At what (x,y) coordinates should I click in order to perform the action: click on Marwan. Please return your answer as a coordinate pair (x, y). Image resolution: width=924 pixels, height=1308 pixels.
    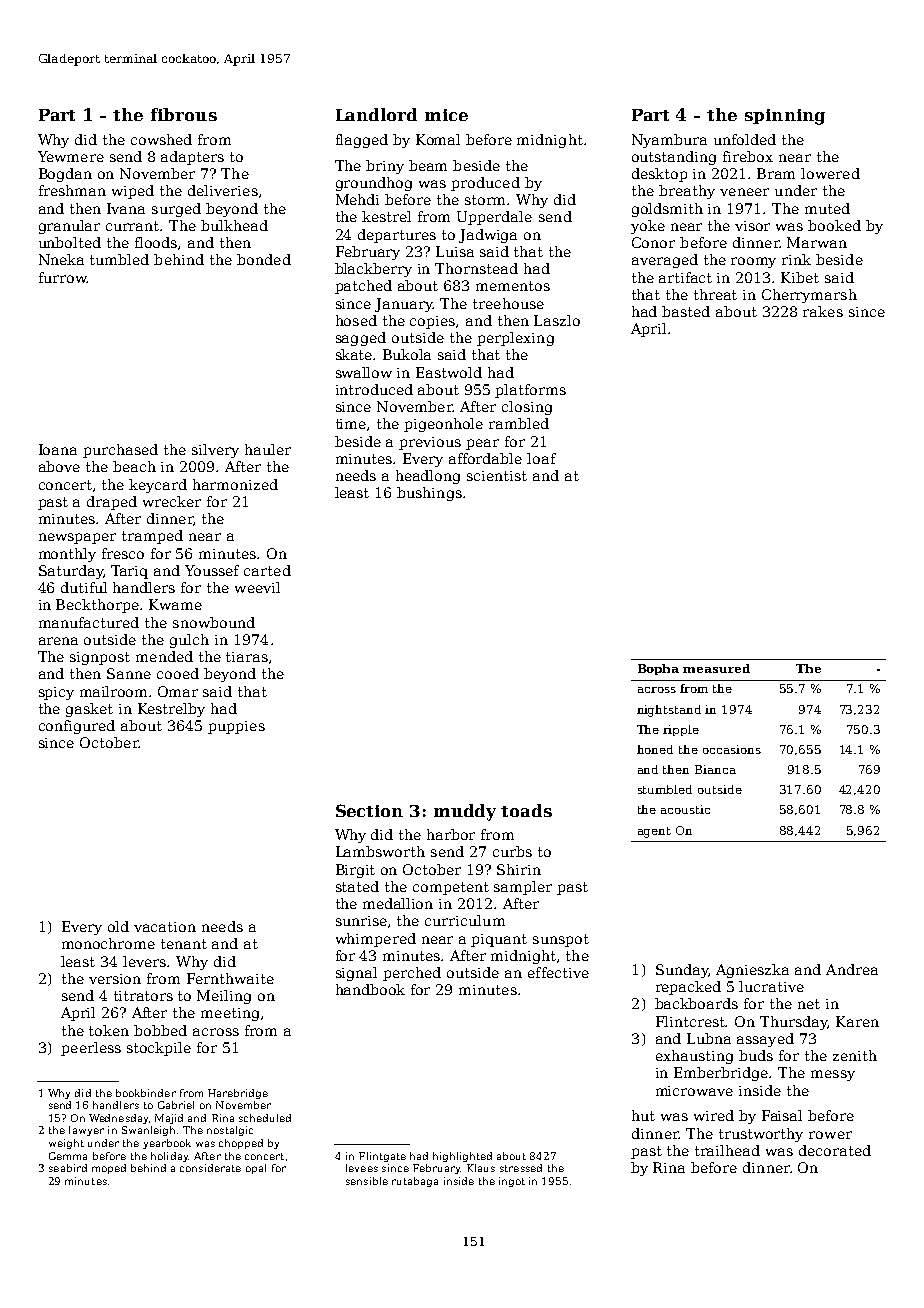
    Looking at the image, I should click on (817, 242).
